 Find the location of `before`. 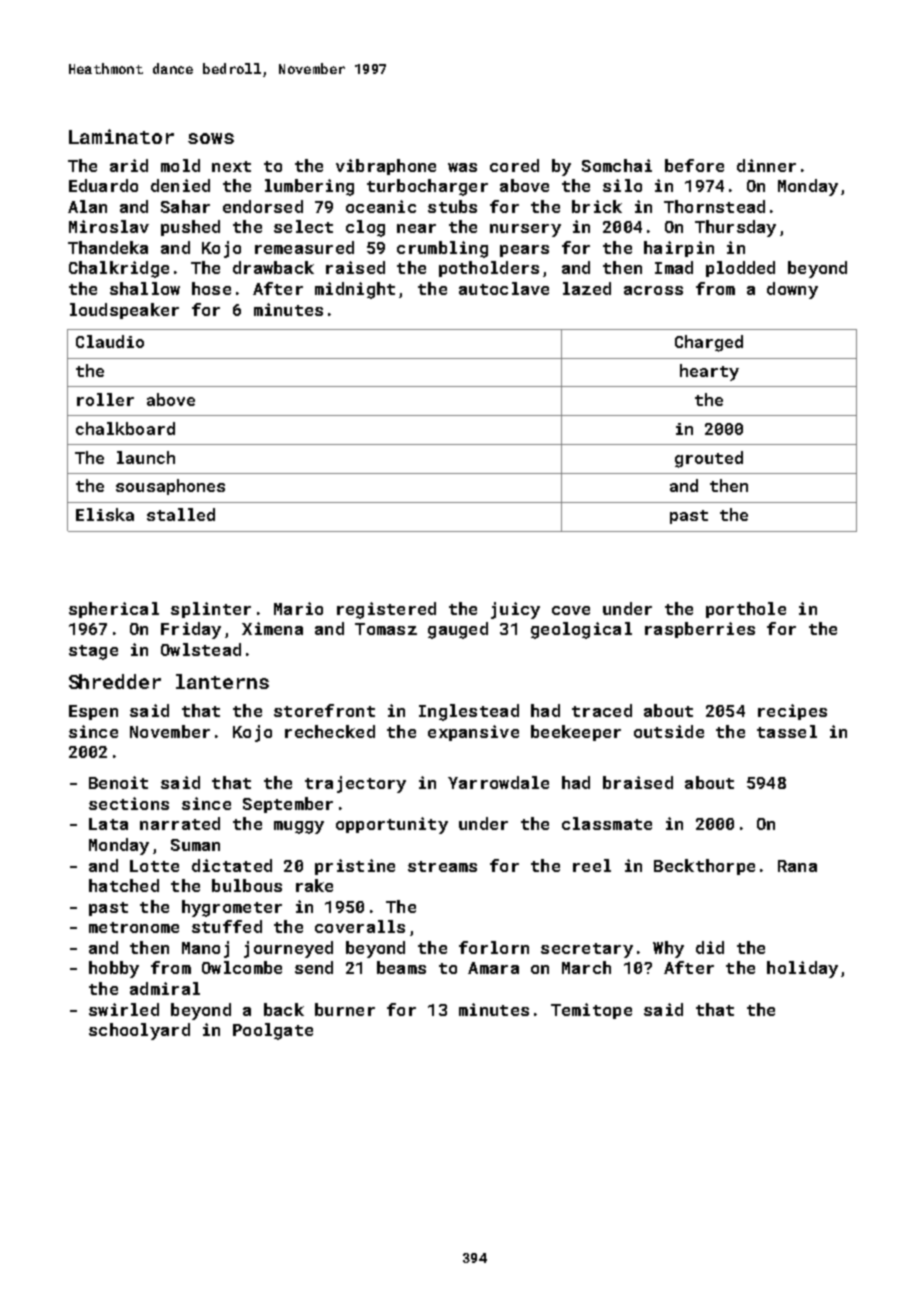

before is located at coordinates (694, 165).
